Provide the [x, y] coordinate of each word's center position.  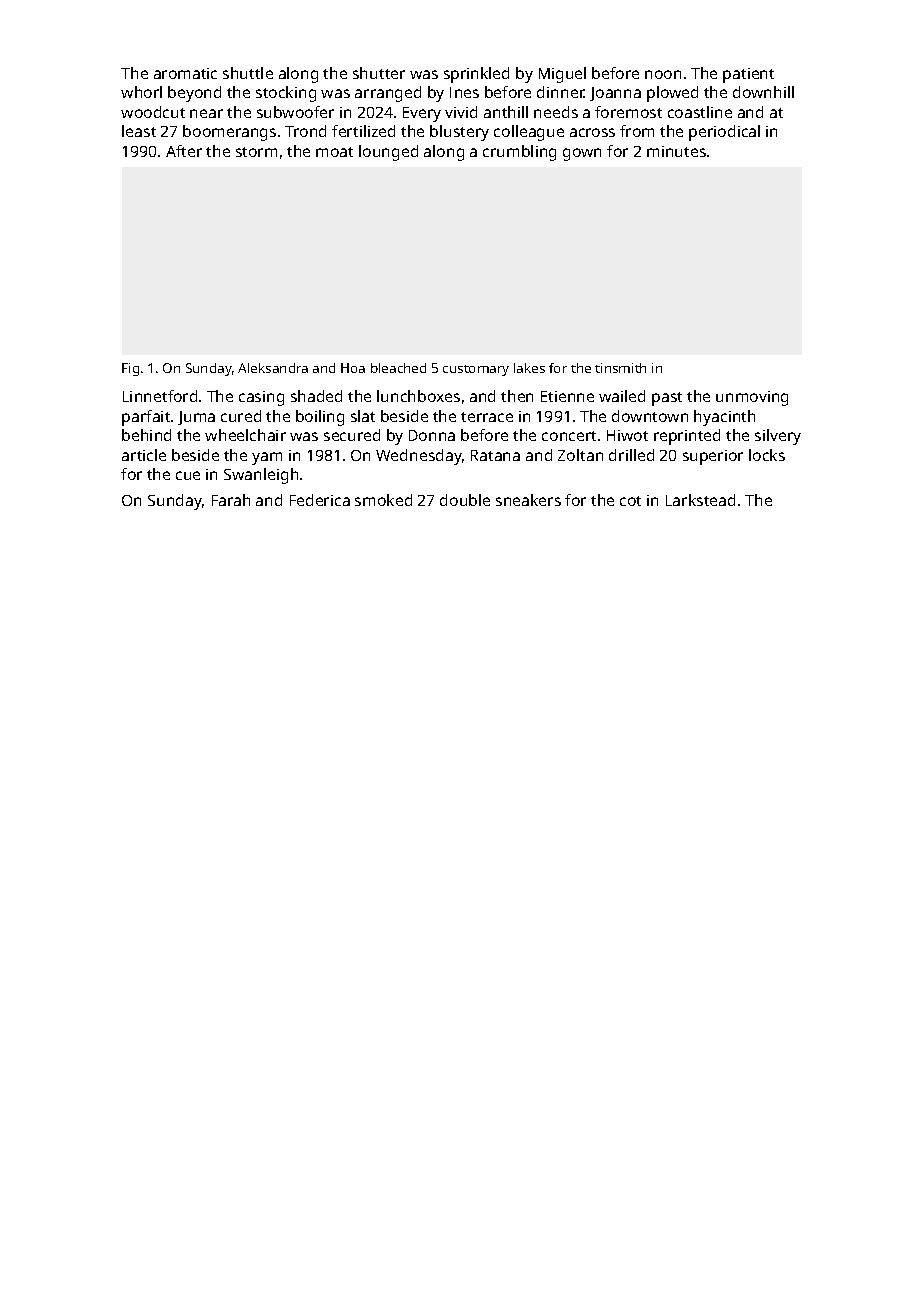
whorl [141, 92]
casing [261, 398]
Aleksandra [273, 368]
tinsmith [620, 368]
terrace [487, 417]
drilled [631, 455]
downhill [763, 92]
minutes [676, 151]
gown [582, 154]
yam [267, 458]
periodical [724, 133]
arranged [388, 94]
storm [256, 152]
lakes [529, 368]
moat [334, 152]
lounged [388, 153]
